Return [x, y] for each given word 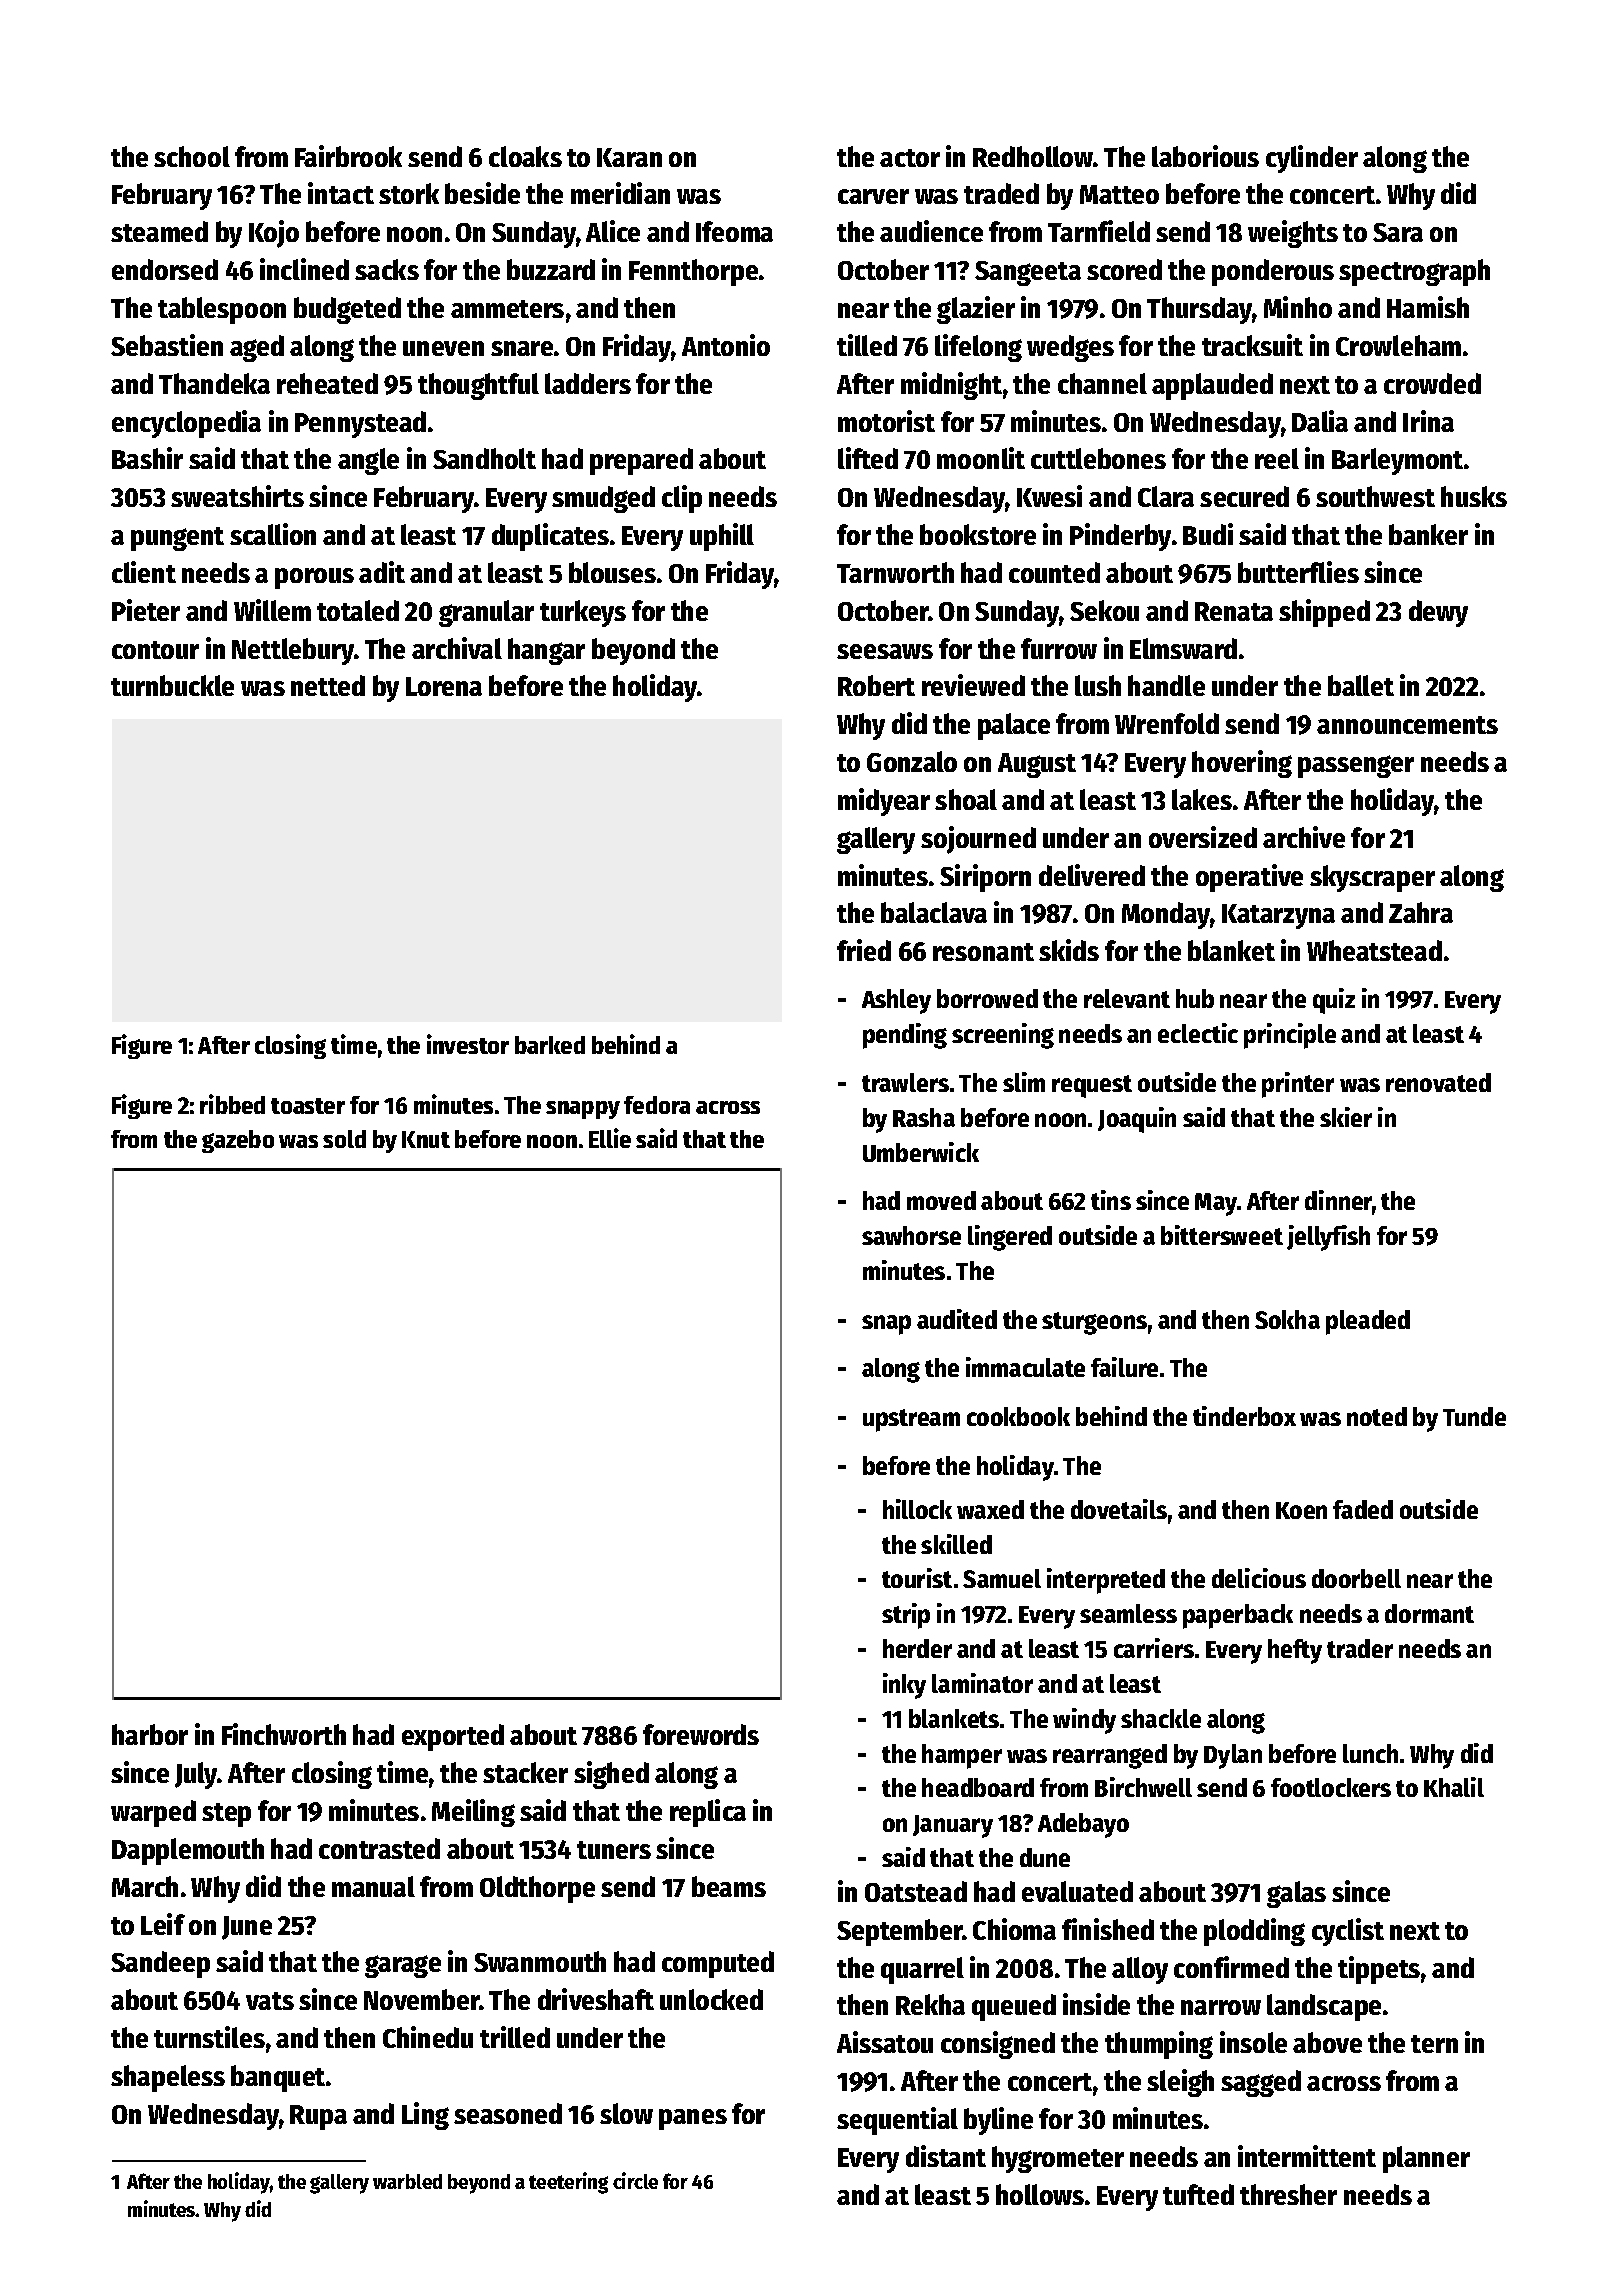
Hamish [1428, 307]
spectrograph [1414, 272]
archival [457, 648]
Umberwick [921, 1152]
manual [373, 1886]
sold [344, 1139]
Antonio [726, 345]
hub [1195, 998]
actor [910, 158]
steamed [159, 231]
